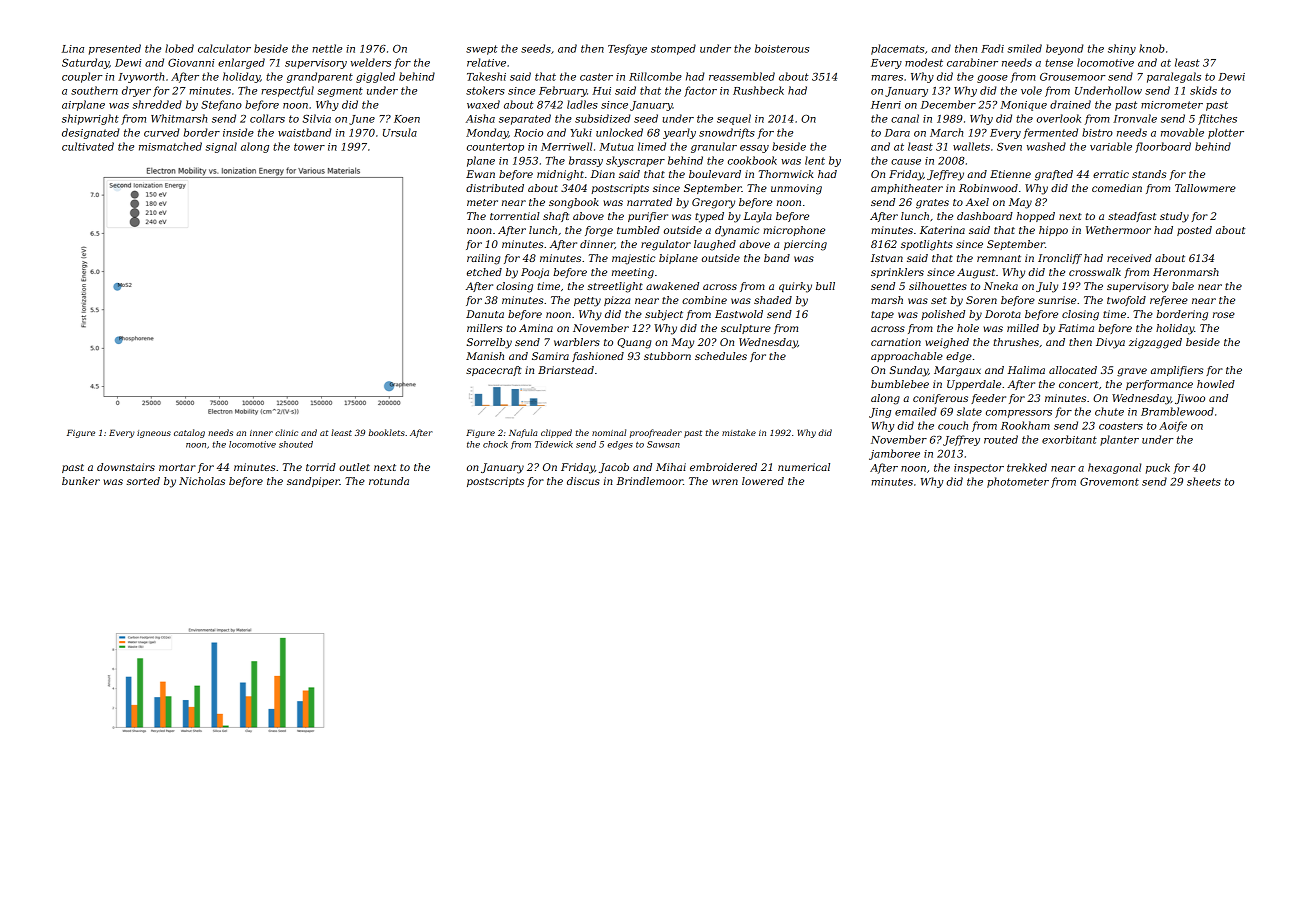 The image size is (1308, 924). Describe the element at coordinates (327, 48) in the document. I see `nettle` at that location.
